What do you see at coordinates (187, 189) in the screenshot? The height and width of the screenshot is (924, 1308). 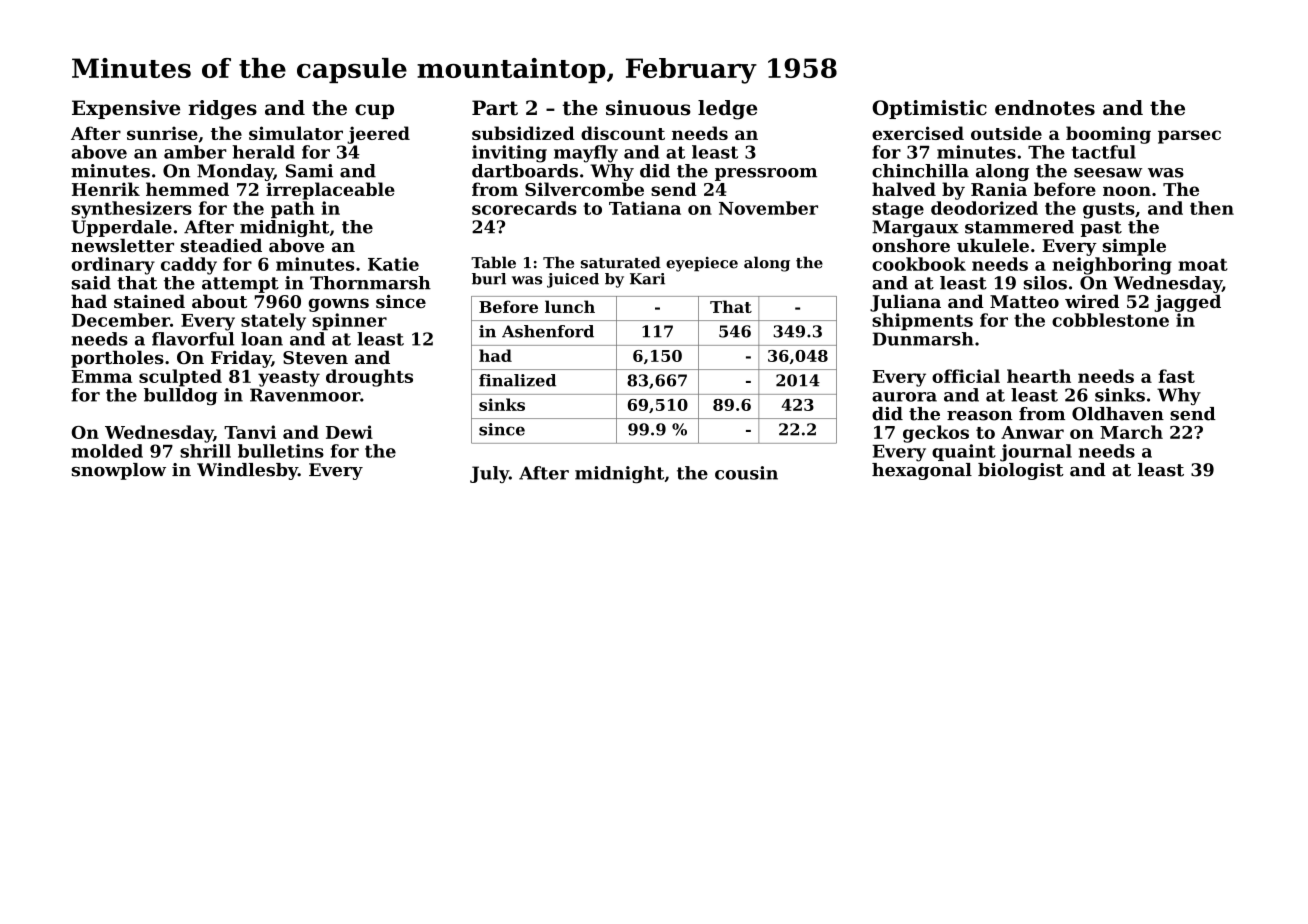 I see `hemmed` at bounding box center [187, 189].
